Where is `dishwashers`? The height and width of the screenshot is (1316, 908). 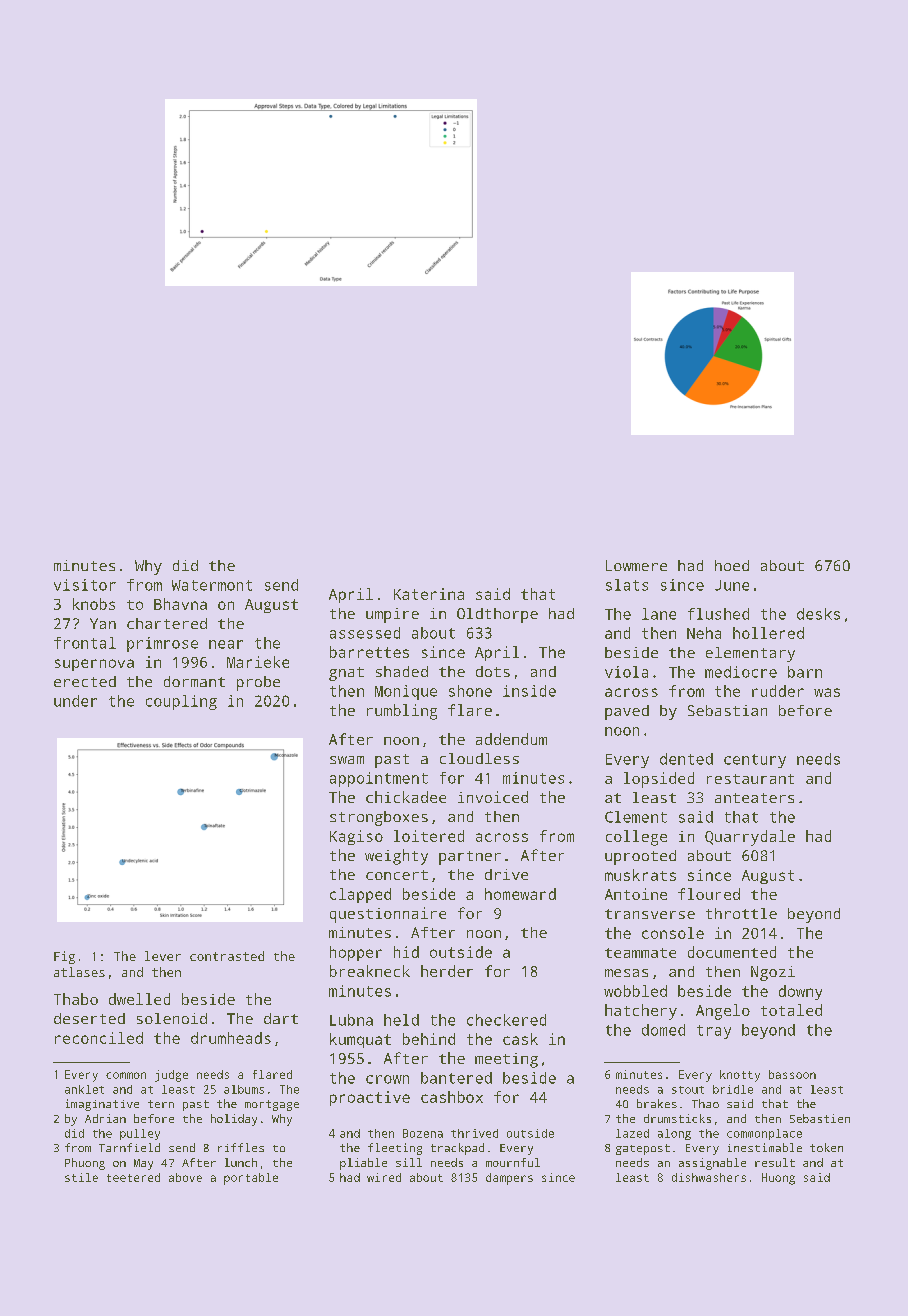 dishwashers is located at coordinates (709, 1177).
